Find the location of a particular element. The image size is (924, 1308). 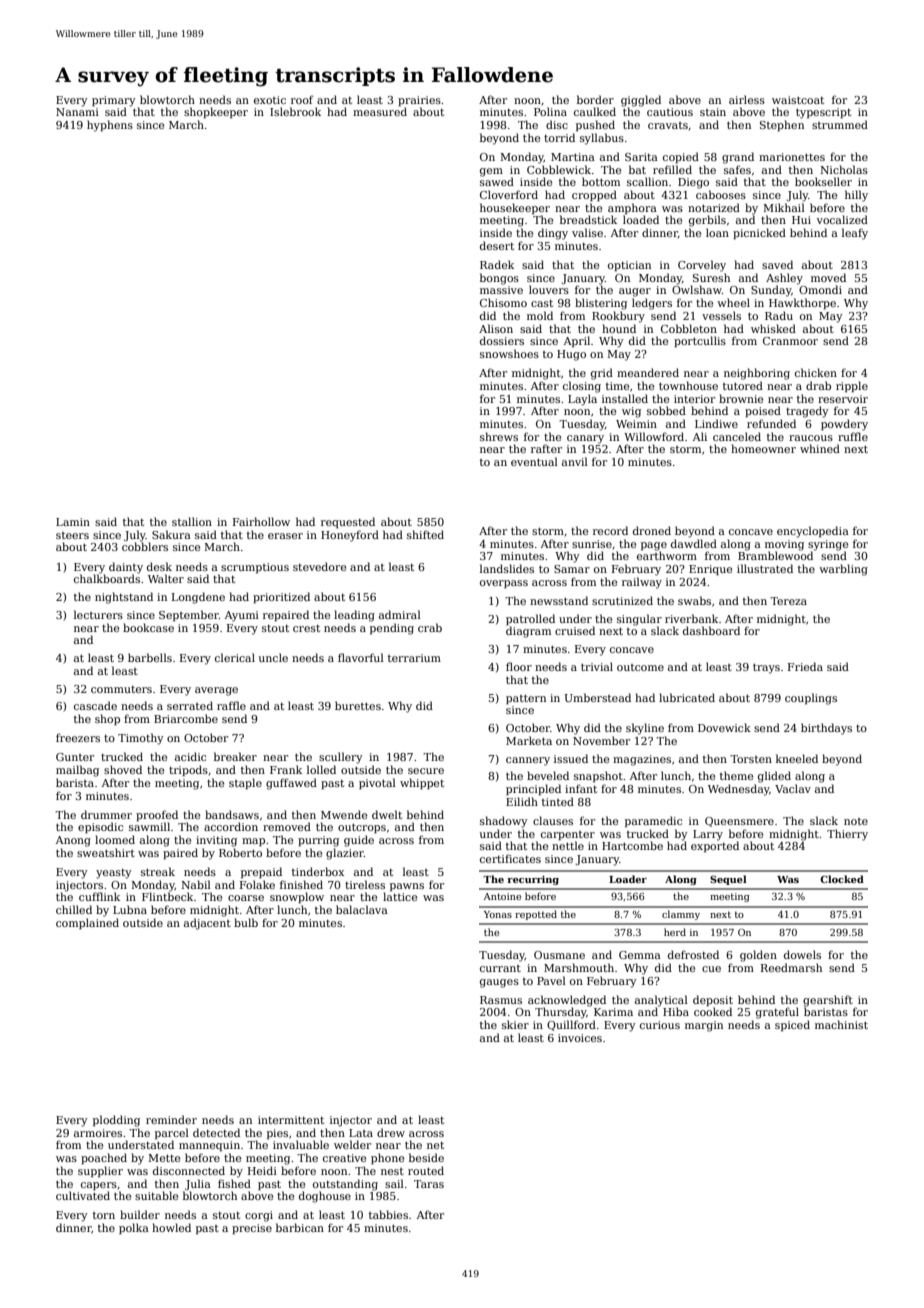

Umberstead is located at coordinates (597, 697).
